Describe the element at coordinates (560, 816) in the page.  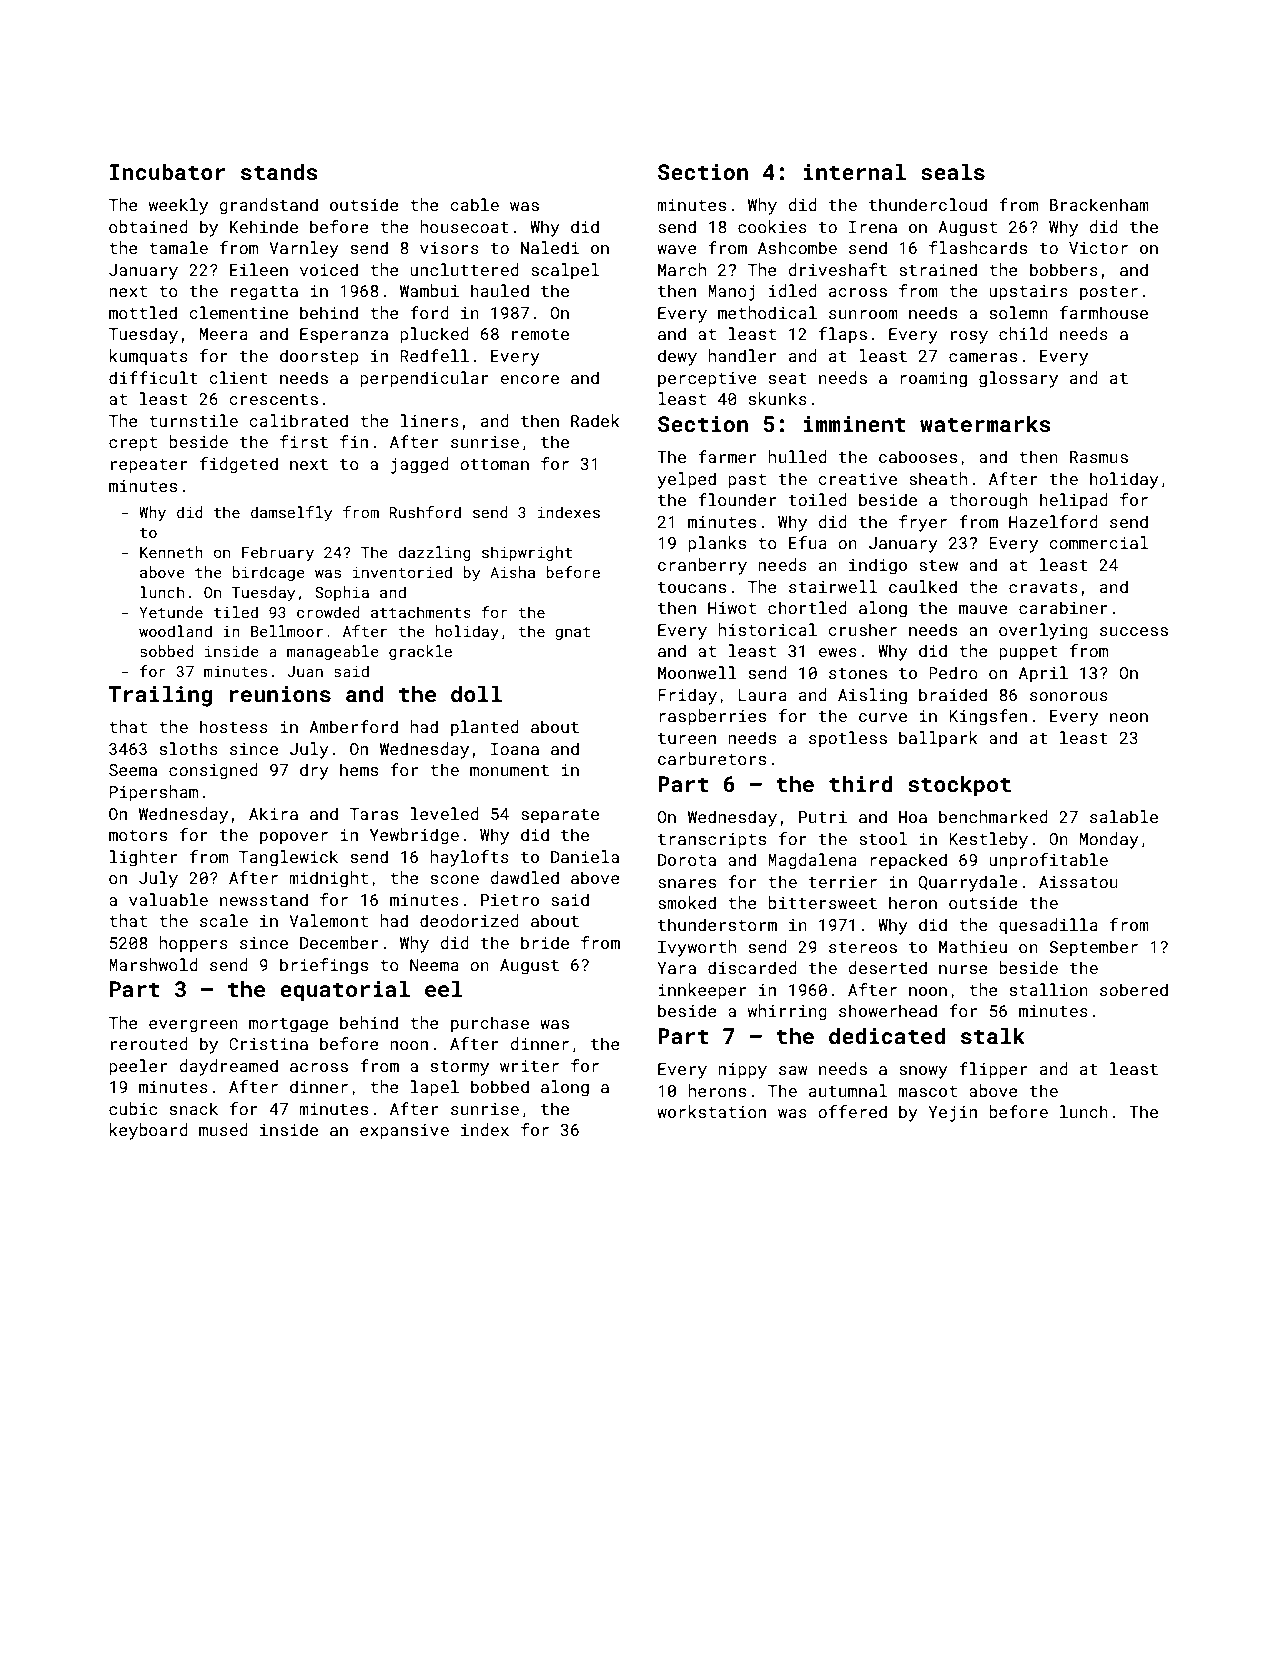
I see `separate` at that location.
